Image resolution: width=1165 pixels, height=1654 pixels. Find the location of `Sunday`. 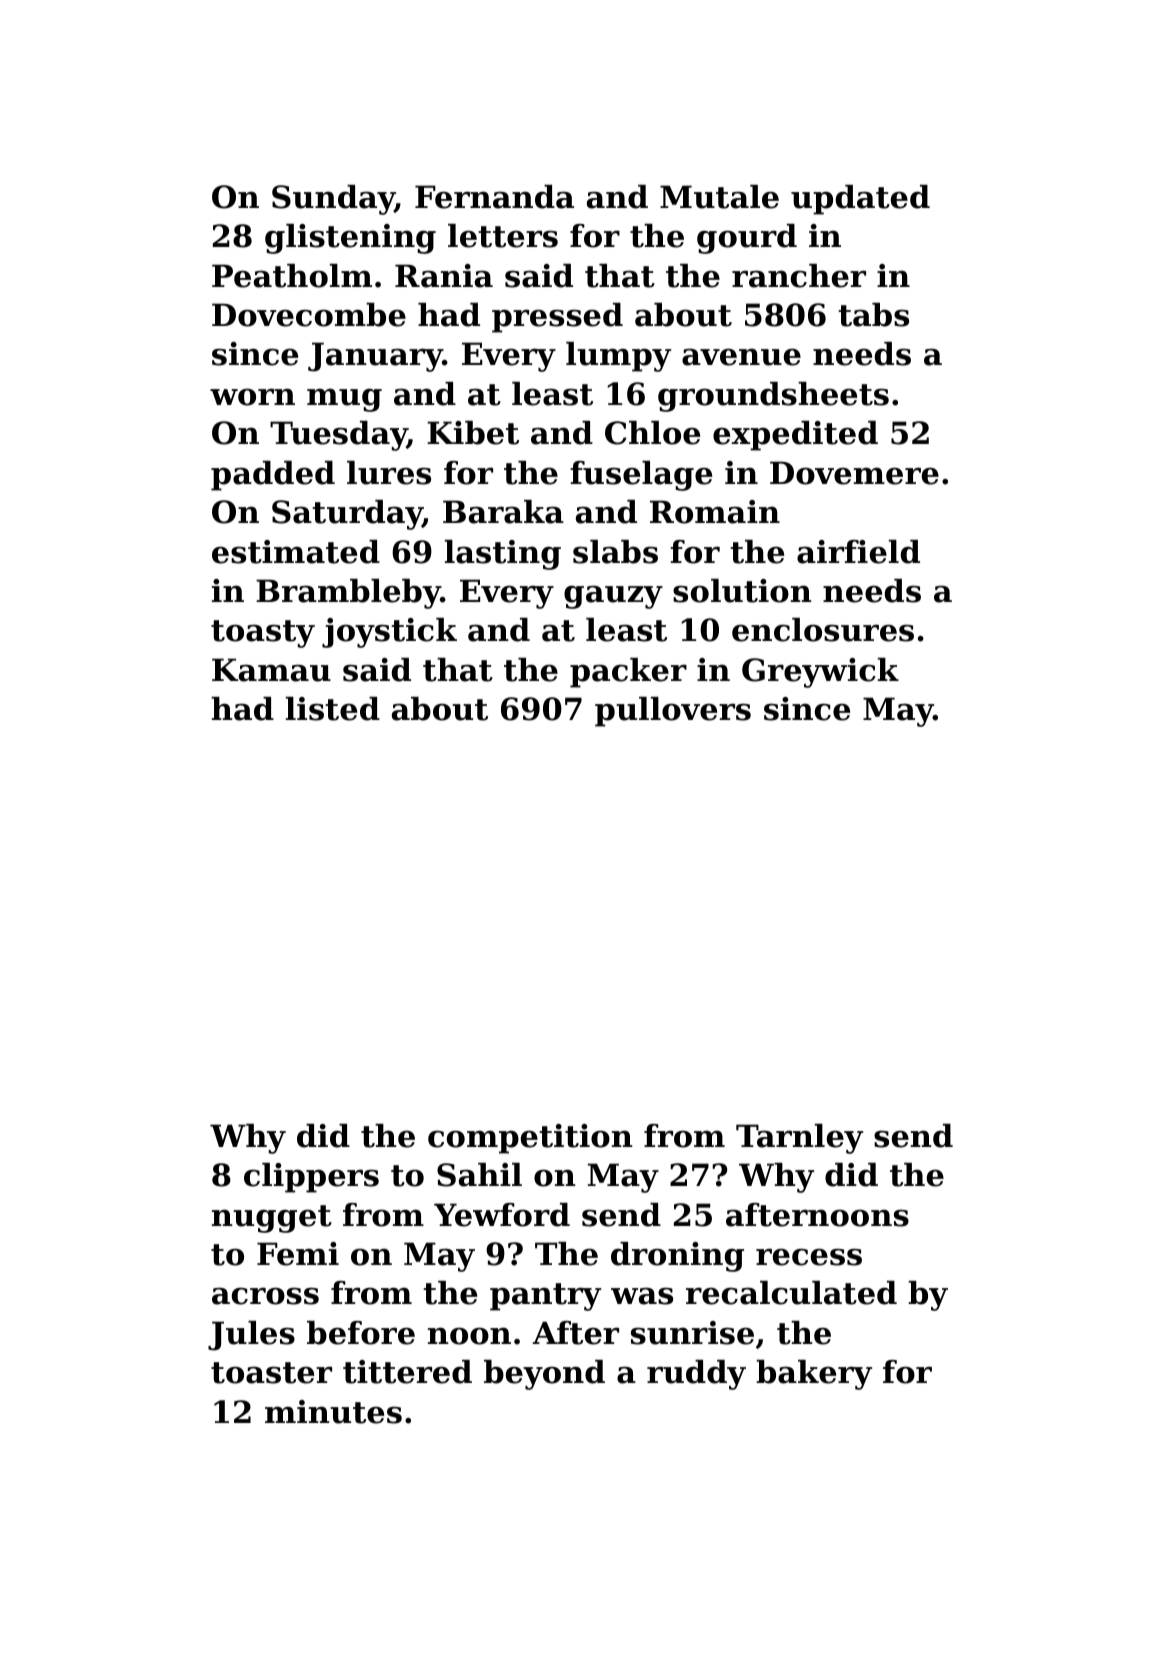

Sunday is located at coordinates (333, 200).
